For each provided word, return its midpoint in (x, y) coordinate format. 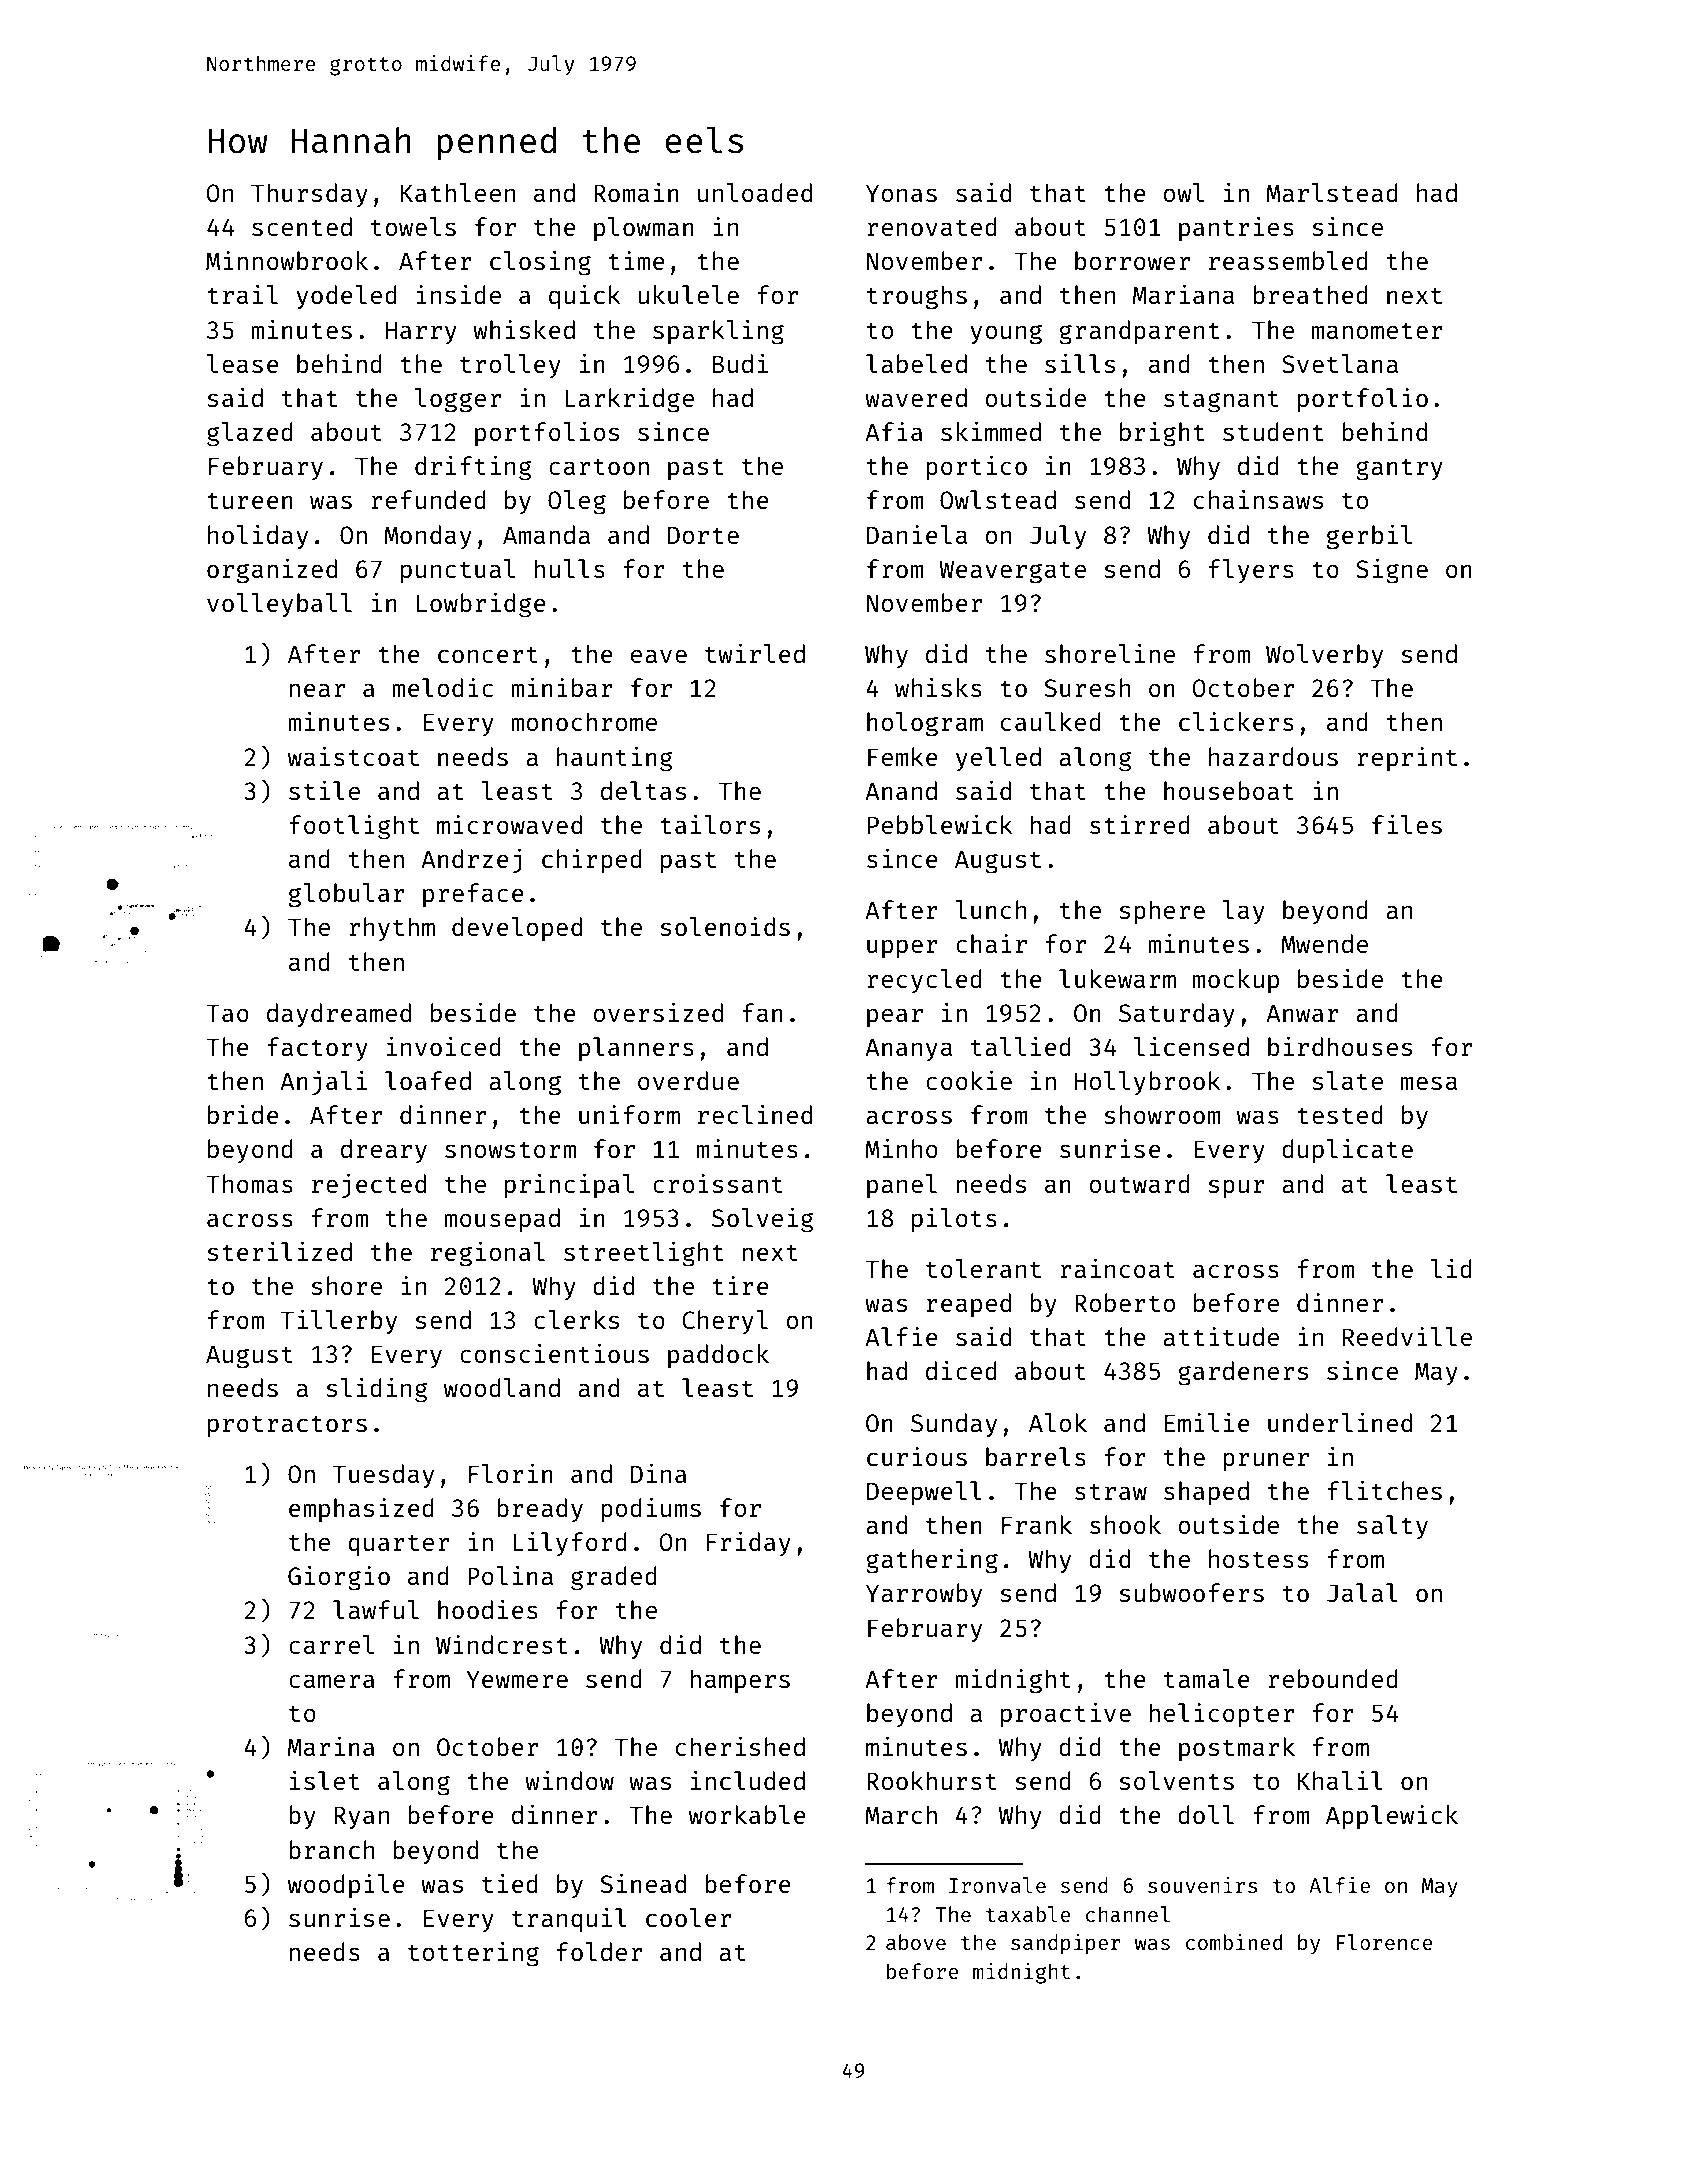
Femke (903, 756)
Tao (227, 1013)
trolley (510, 366)
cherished (740, 1746)
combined (1234, 1942)
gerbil (1369, 537)
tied (510, 1883)
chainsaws (1258, 499)
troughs (917, 297)
